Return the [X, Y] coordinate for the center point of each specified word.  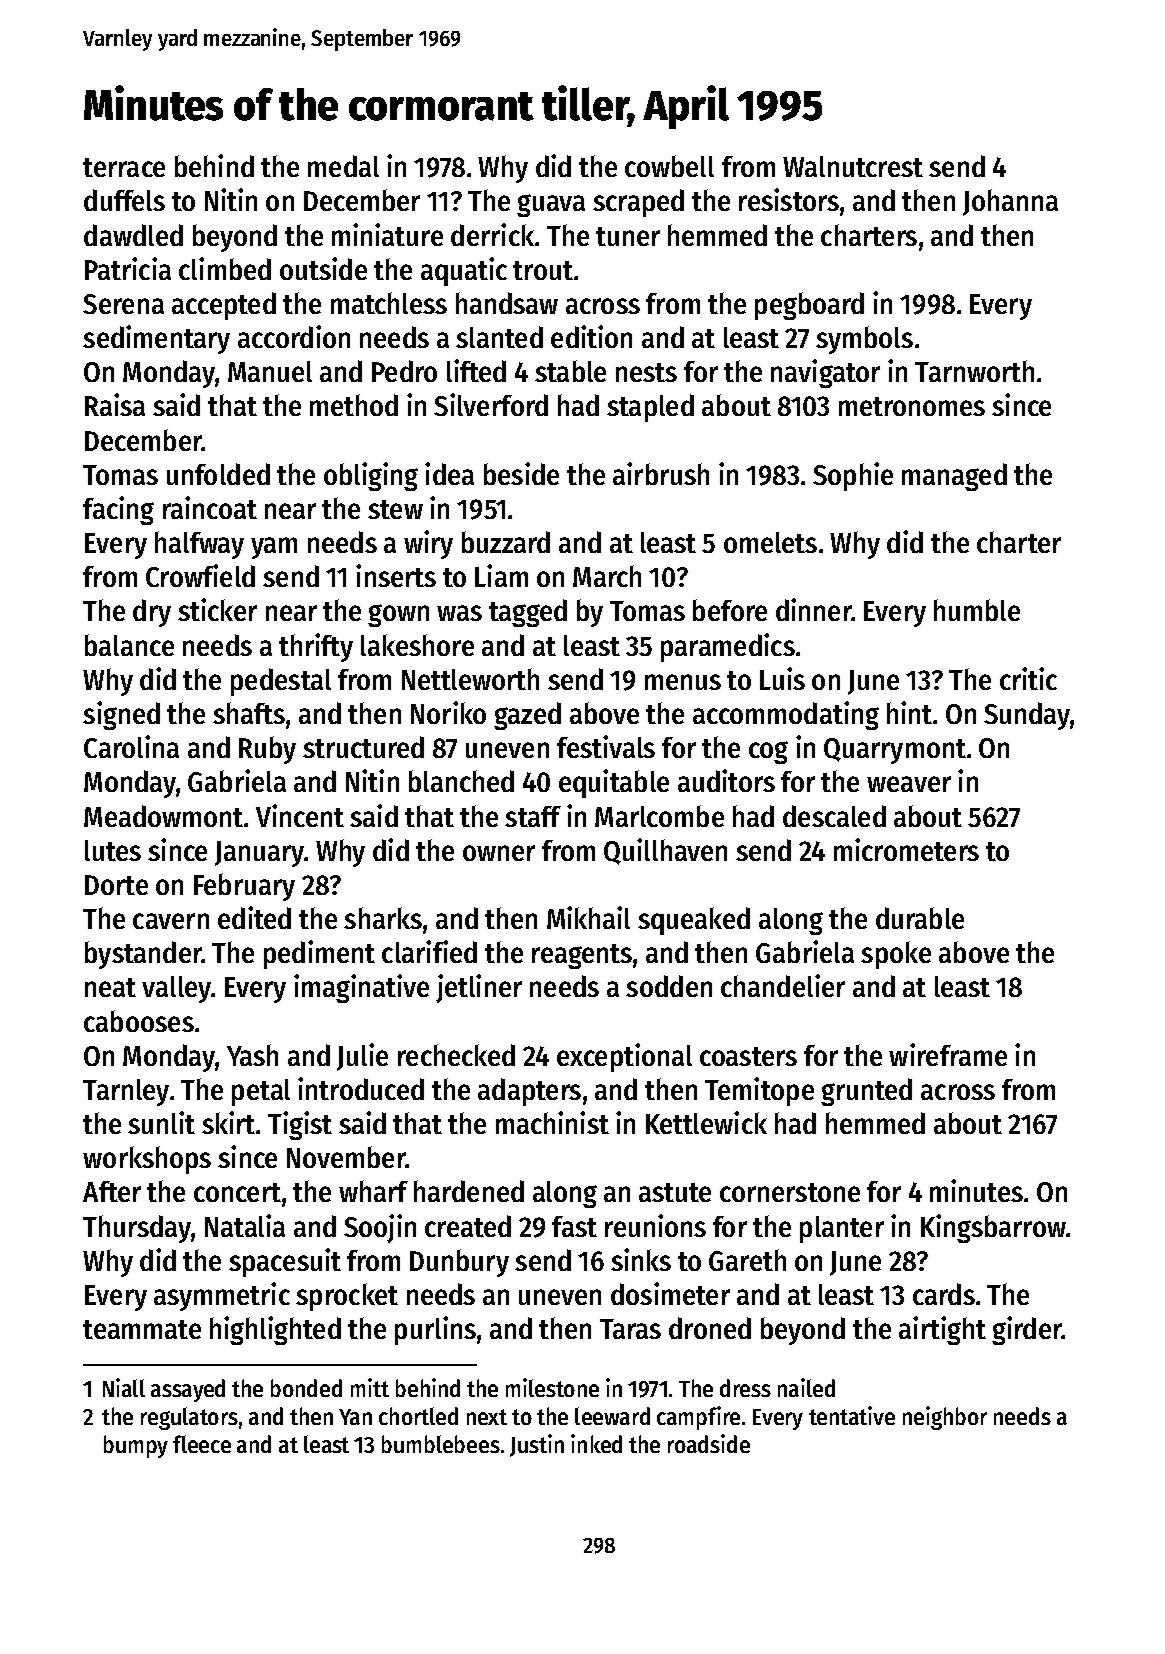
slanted [499, 337]
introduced [361, 1088]
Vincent [300, 815]
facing [118, 510]
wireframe [948, 1054]
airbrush [661, 473]
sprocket [347, 1297]
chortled [418, 1416]
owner [499, 853]
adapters [529, 1092]
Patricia [128, 268]
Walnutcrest [853, 166]
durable [920, 918]
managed [954, 477]
